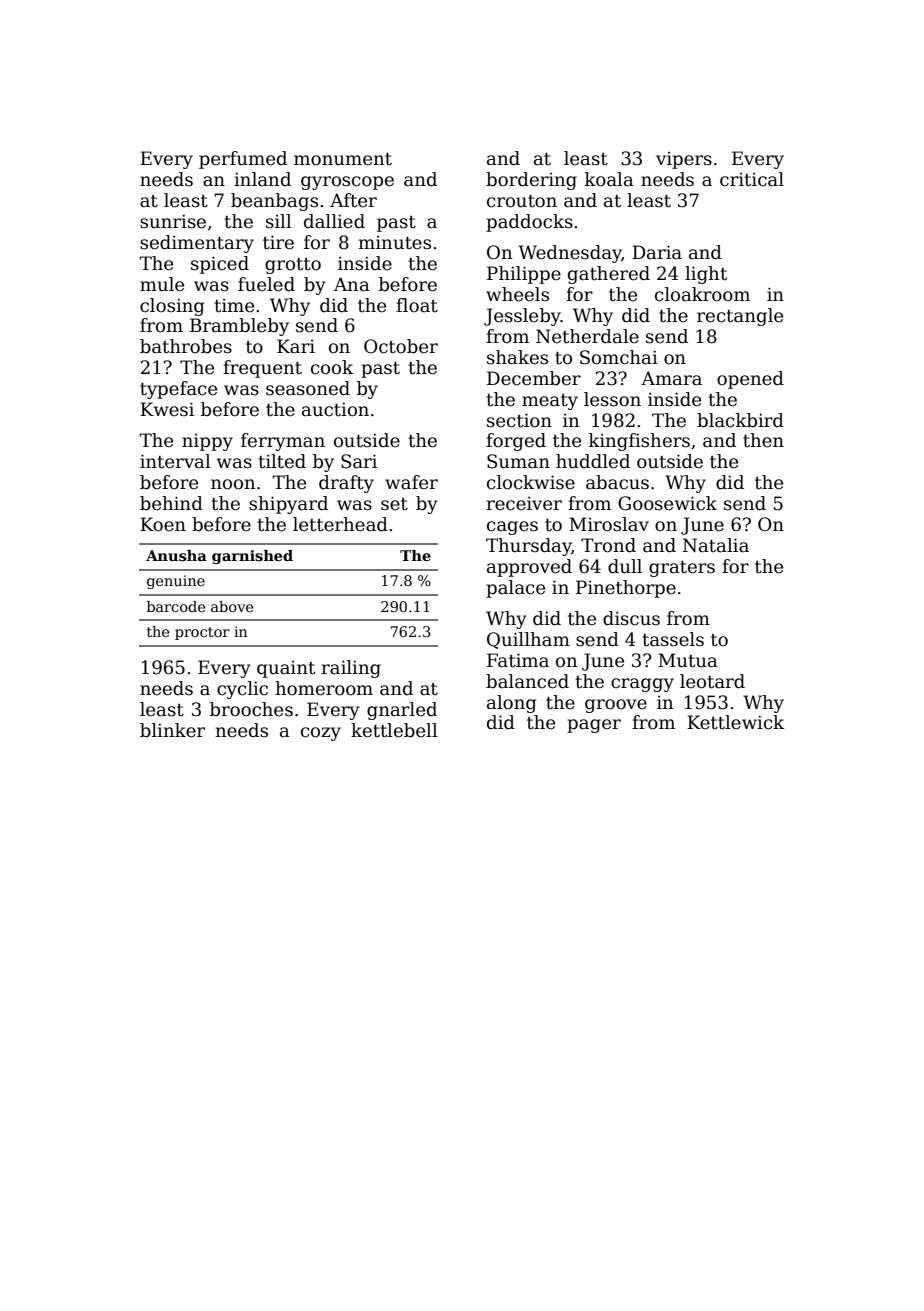  What do you see at coordinates (321, 734) in the screenshot?
I see `cozy` at bounding box center [321, 734].
